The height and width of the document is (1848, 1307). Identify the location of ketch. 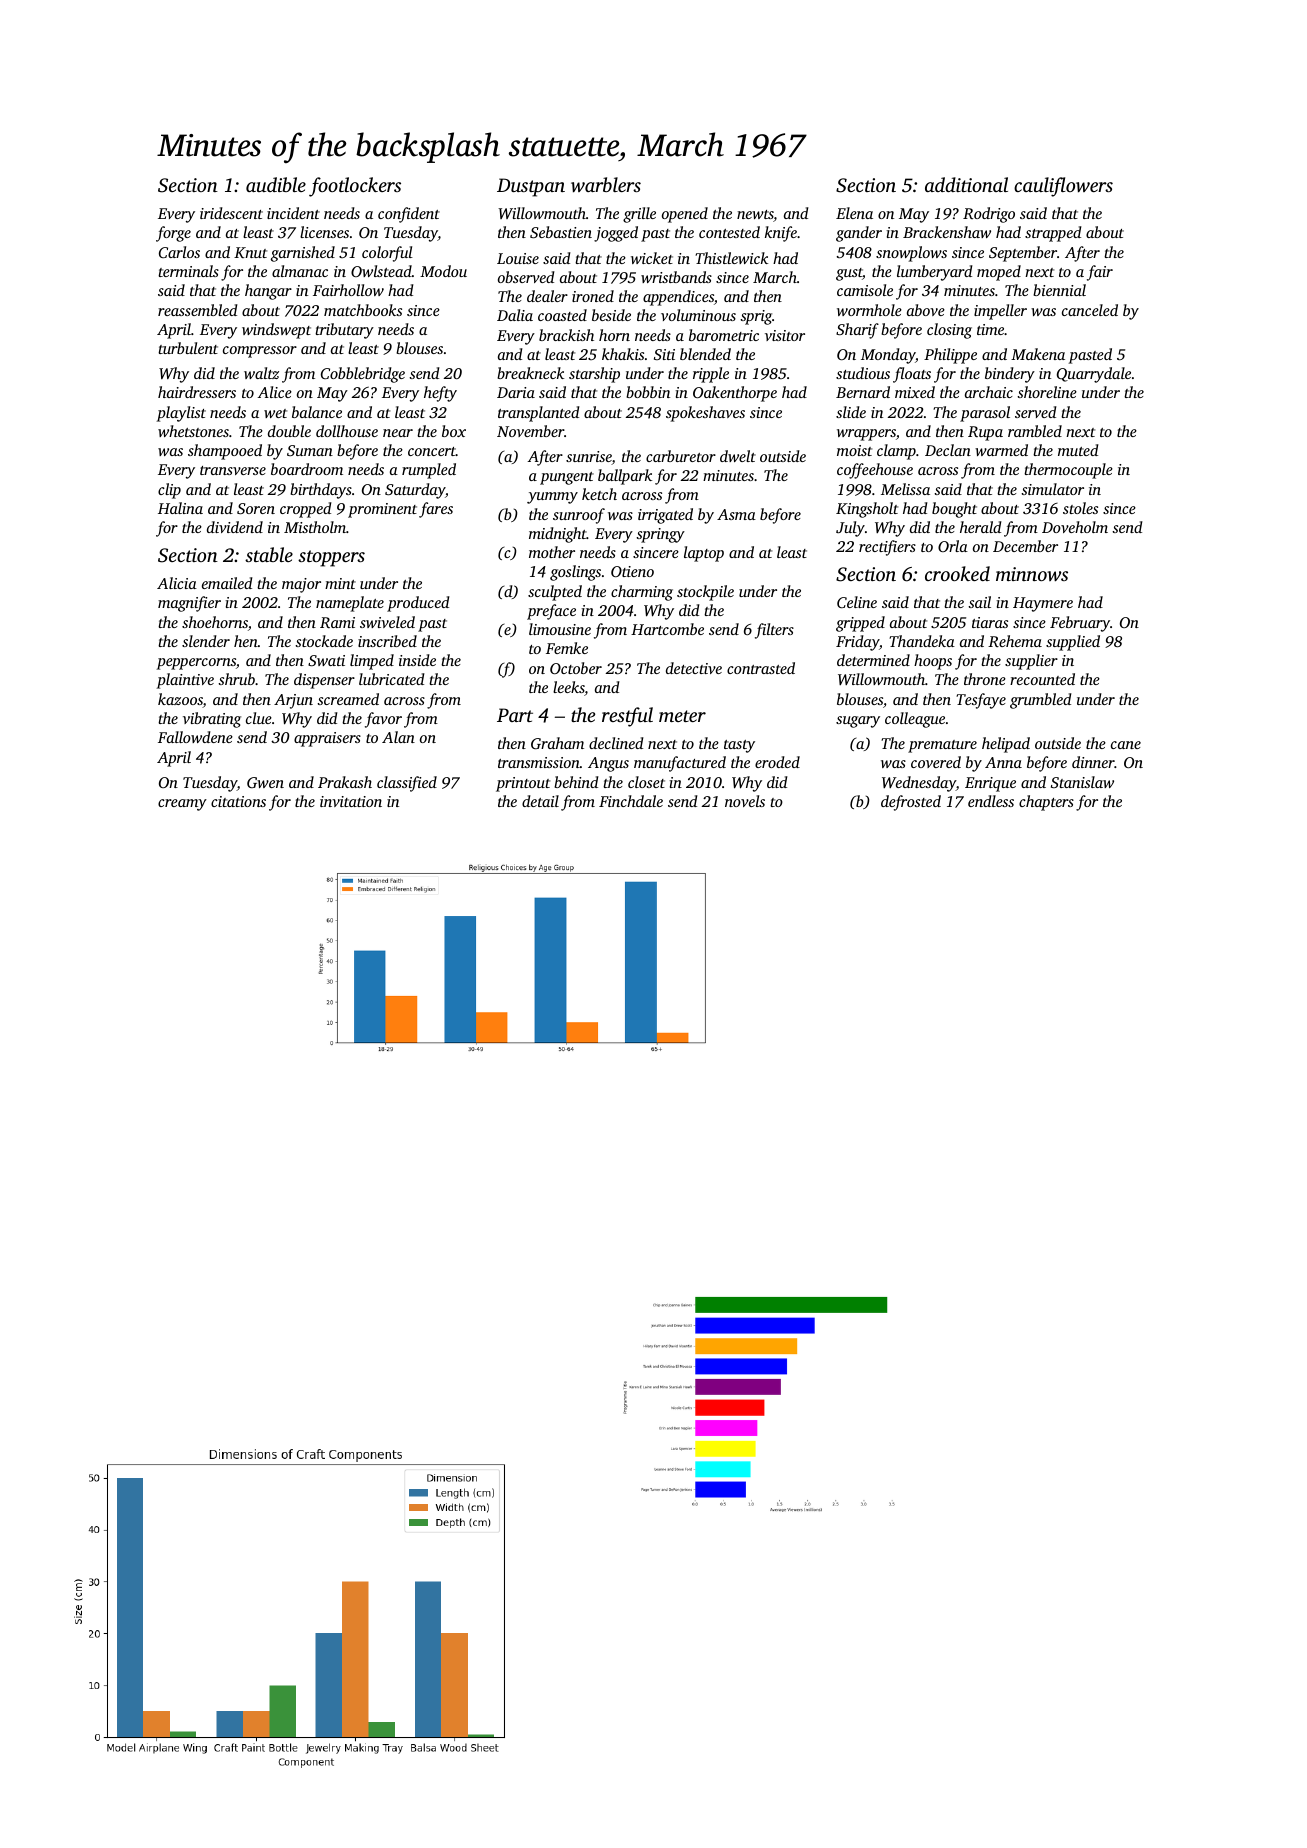
(599, 494).
